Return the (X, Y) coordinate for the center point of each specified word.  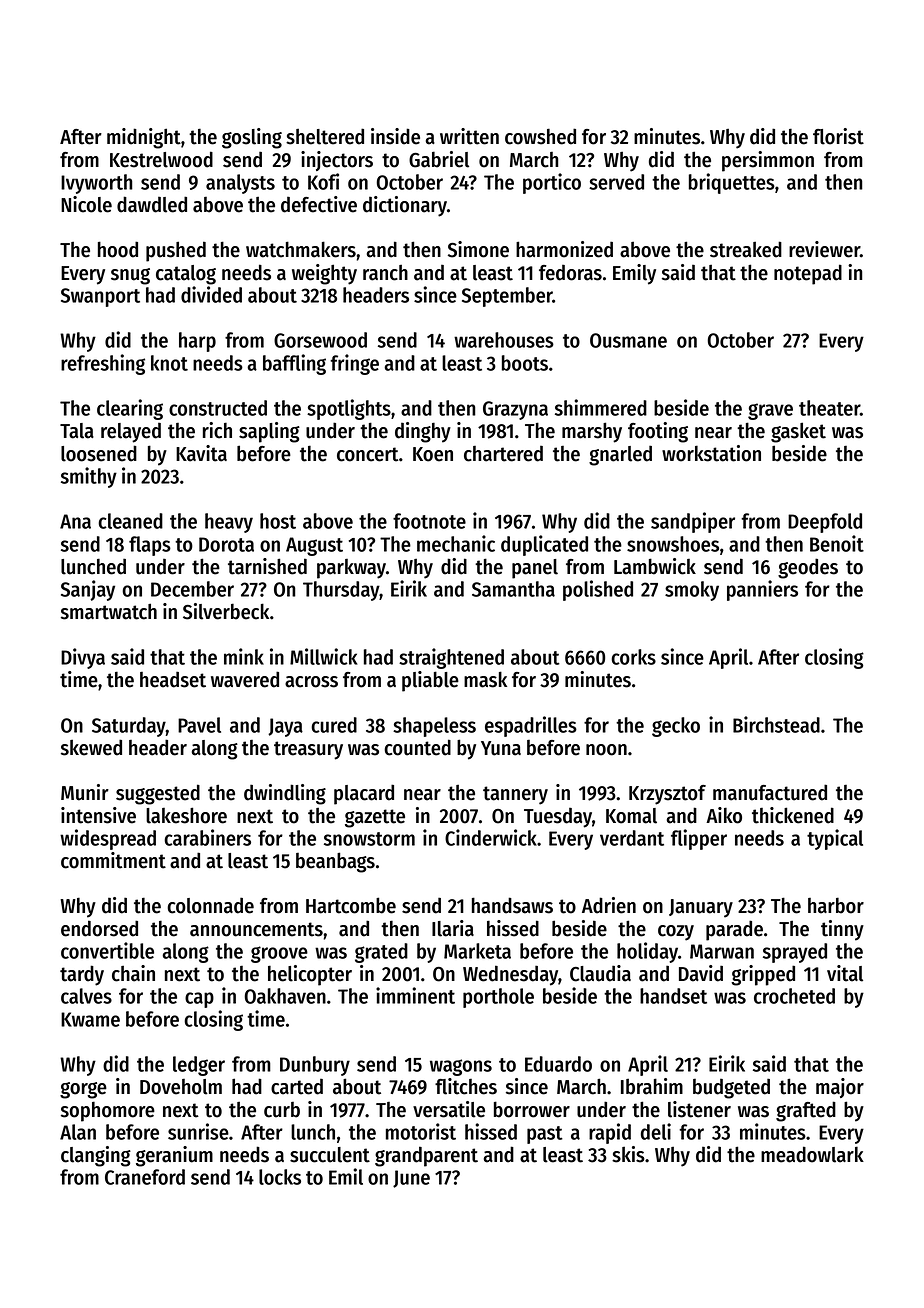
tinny (842, 930)
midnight (144, 138)
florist (838, 136)
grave (770, 411)
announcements (256, 929)
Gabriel (439, 159)
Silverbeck (226, 611)
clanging (96, 1156)
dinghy (423, 432)
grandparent (426, 1156)
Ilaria (453, 928)
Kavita (201, 453)
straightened (451, 658)
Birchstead (776, 724)
